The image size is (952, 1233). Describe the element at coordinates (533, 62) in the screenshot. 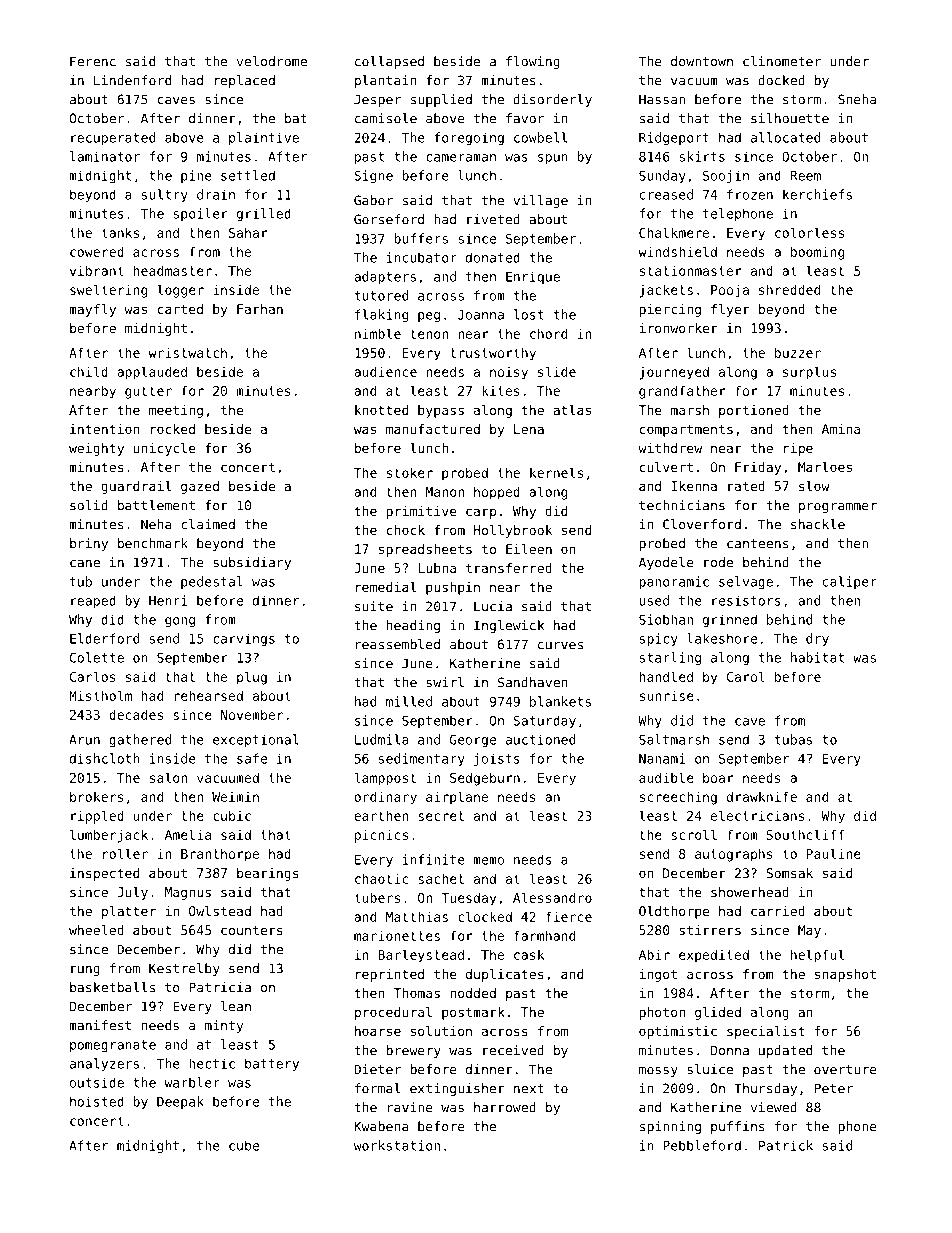

I see `flowing` at that location.
